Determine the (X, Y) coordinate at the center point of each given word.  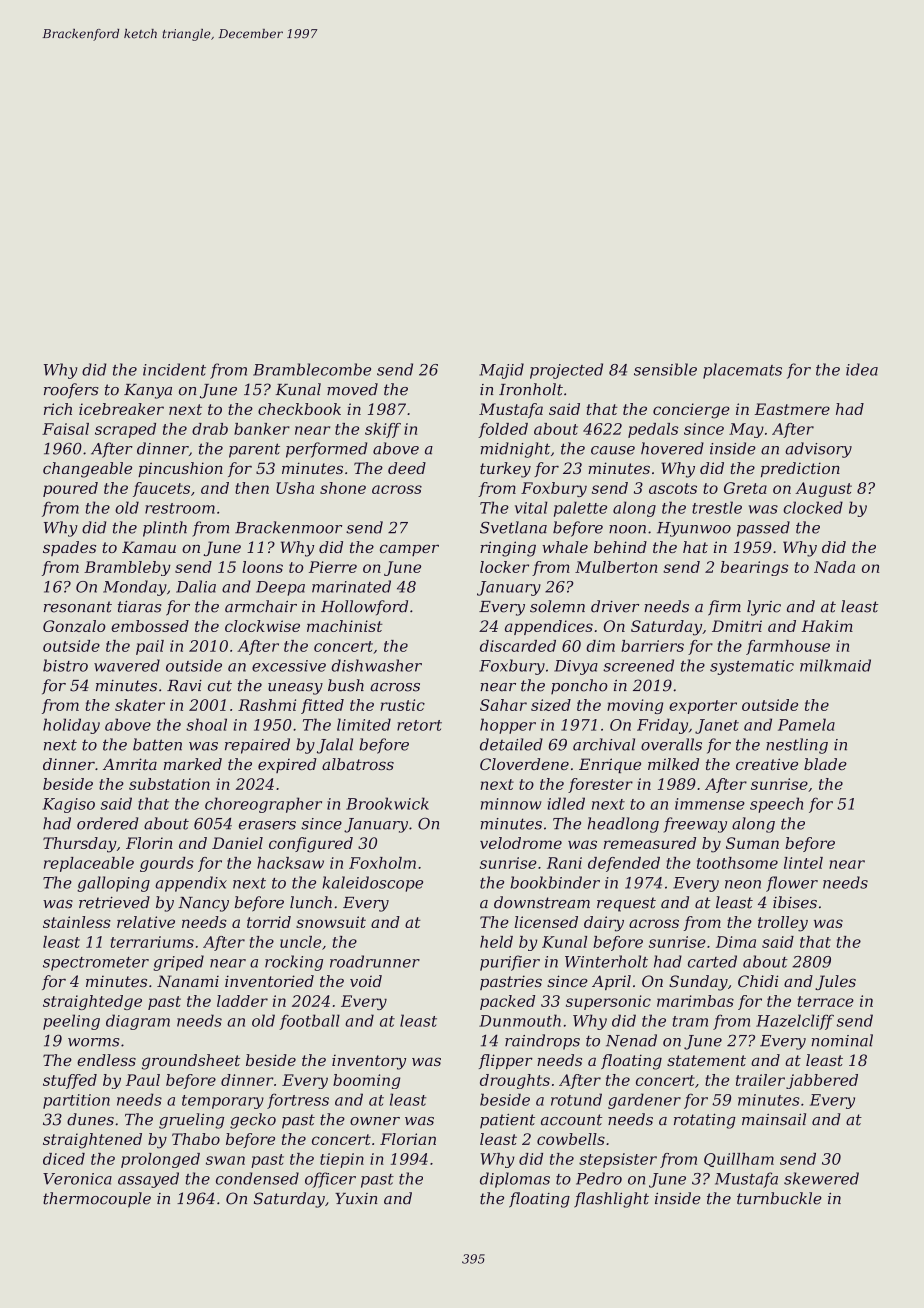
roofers (71, 391)
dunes (90, 1119)
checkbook (299, 409)
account (571, 1120)
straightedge (92, 1002)
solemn (557, 606)
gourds (167, 864)
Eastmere (792, 409)
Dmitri (737, 626)
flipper (506, 1061)
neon (743, 884)
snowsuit (331, 922)
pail (150, 647)
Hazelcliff (795, 1022)
